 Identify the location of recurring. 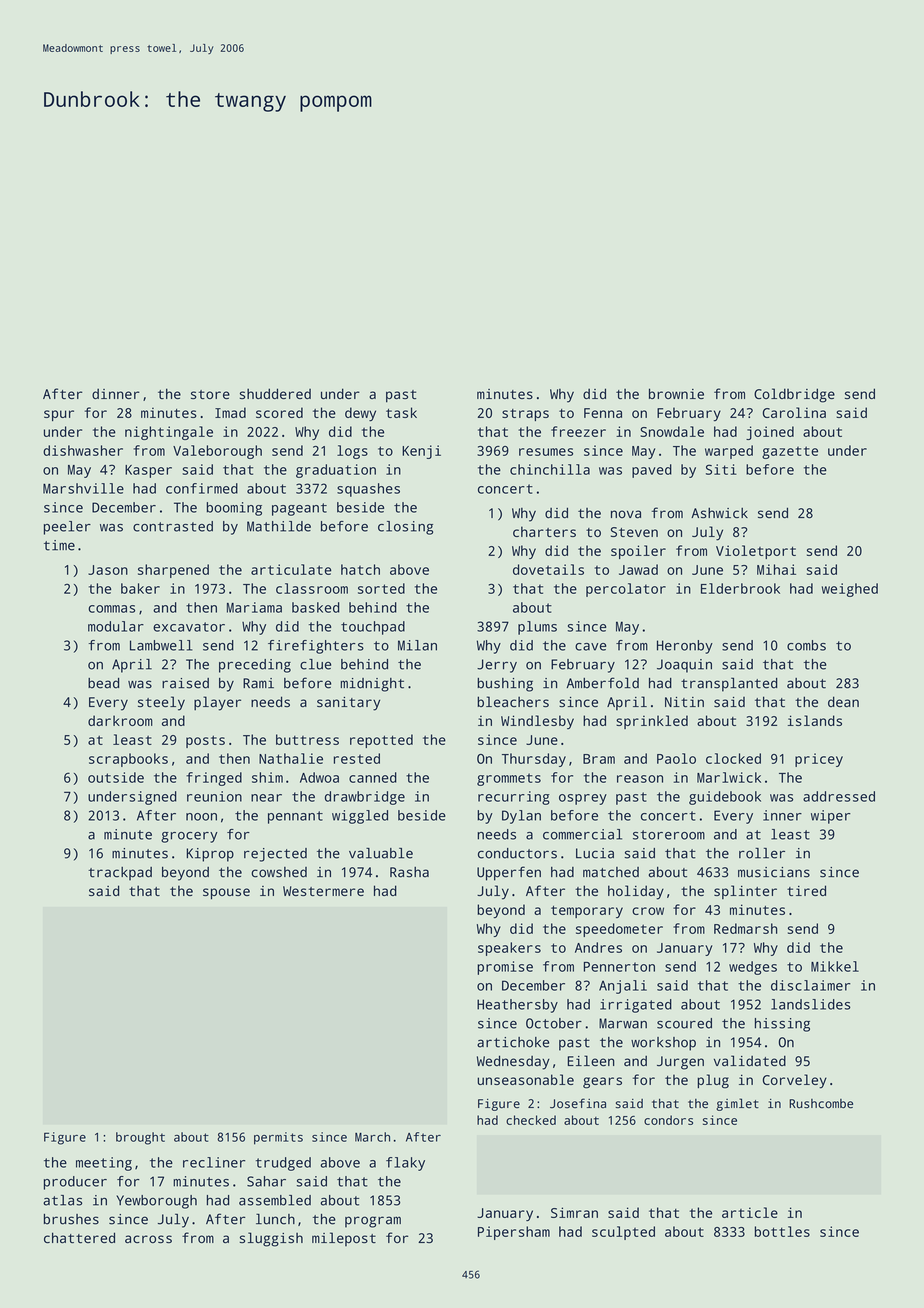
(514, 798).
